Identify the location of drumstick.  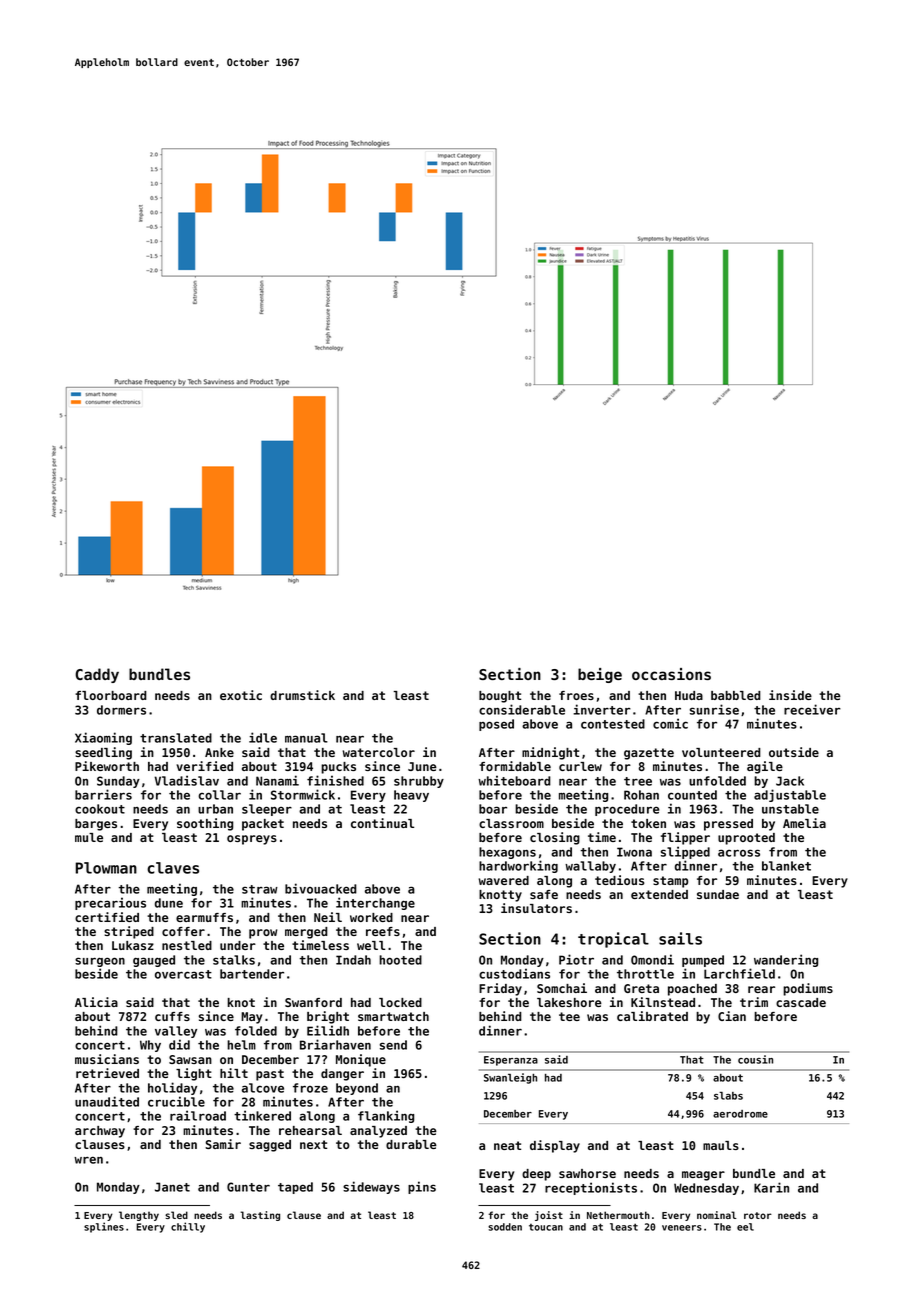
(302, 695).
